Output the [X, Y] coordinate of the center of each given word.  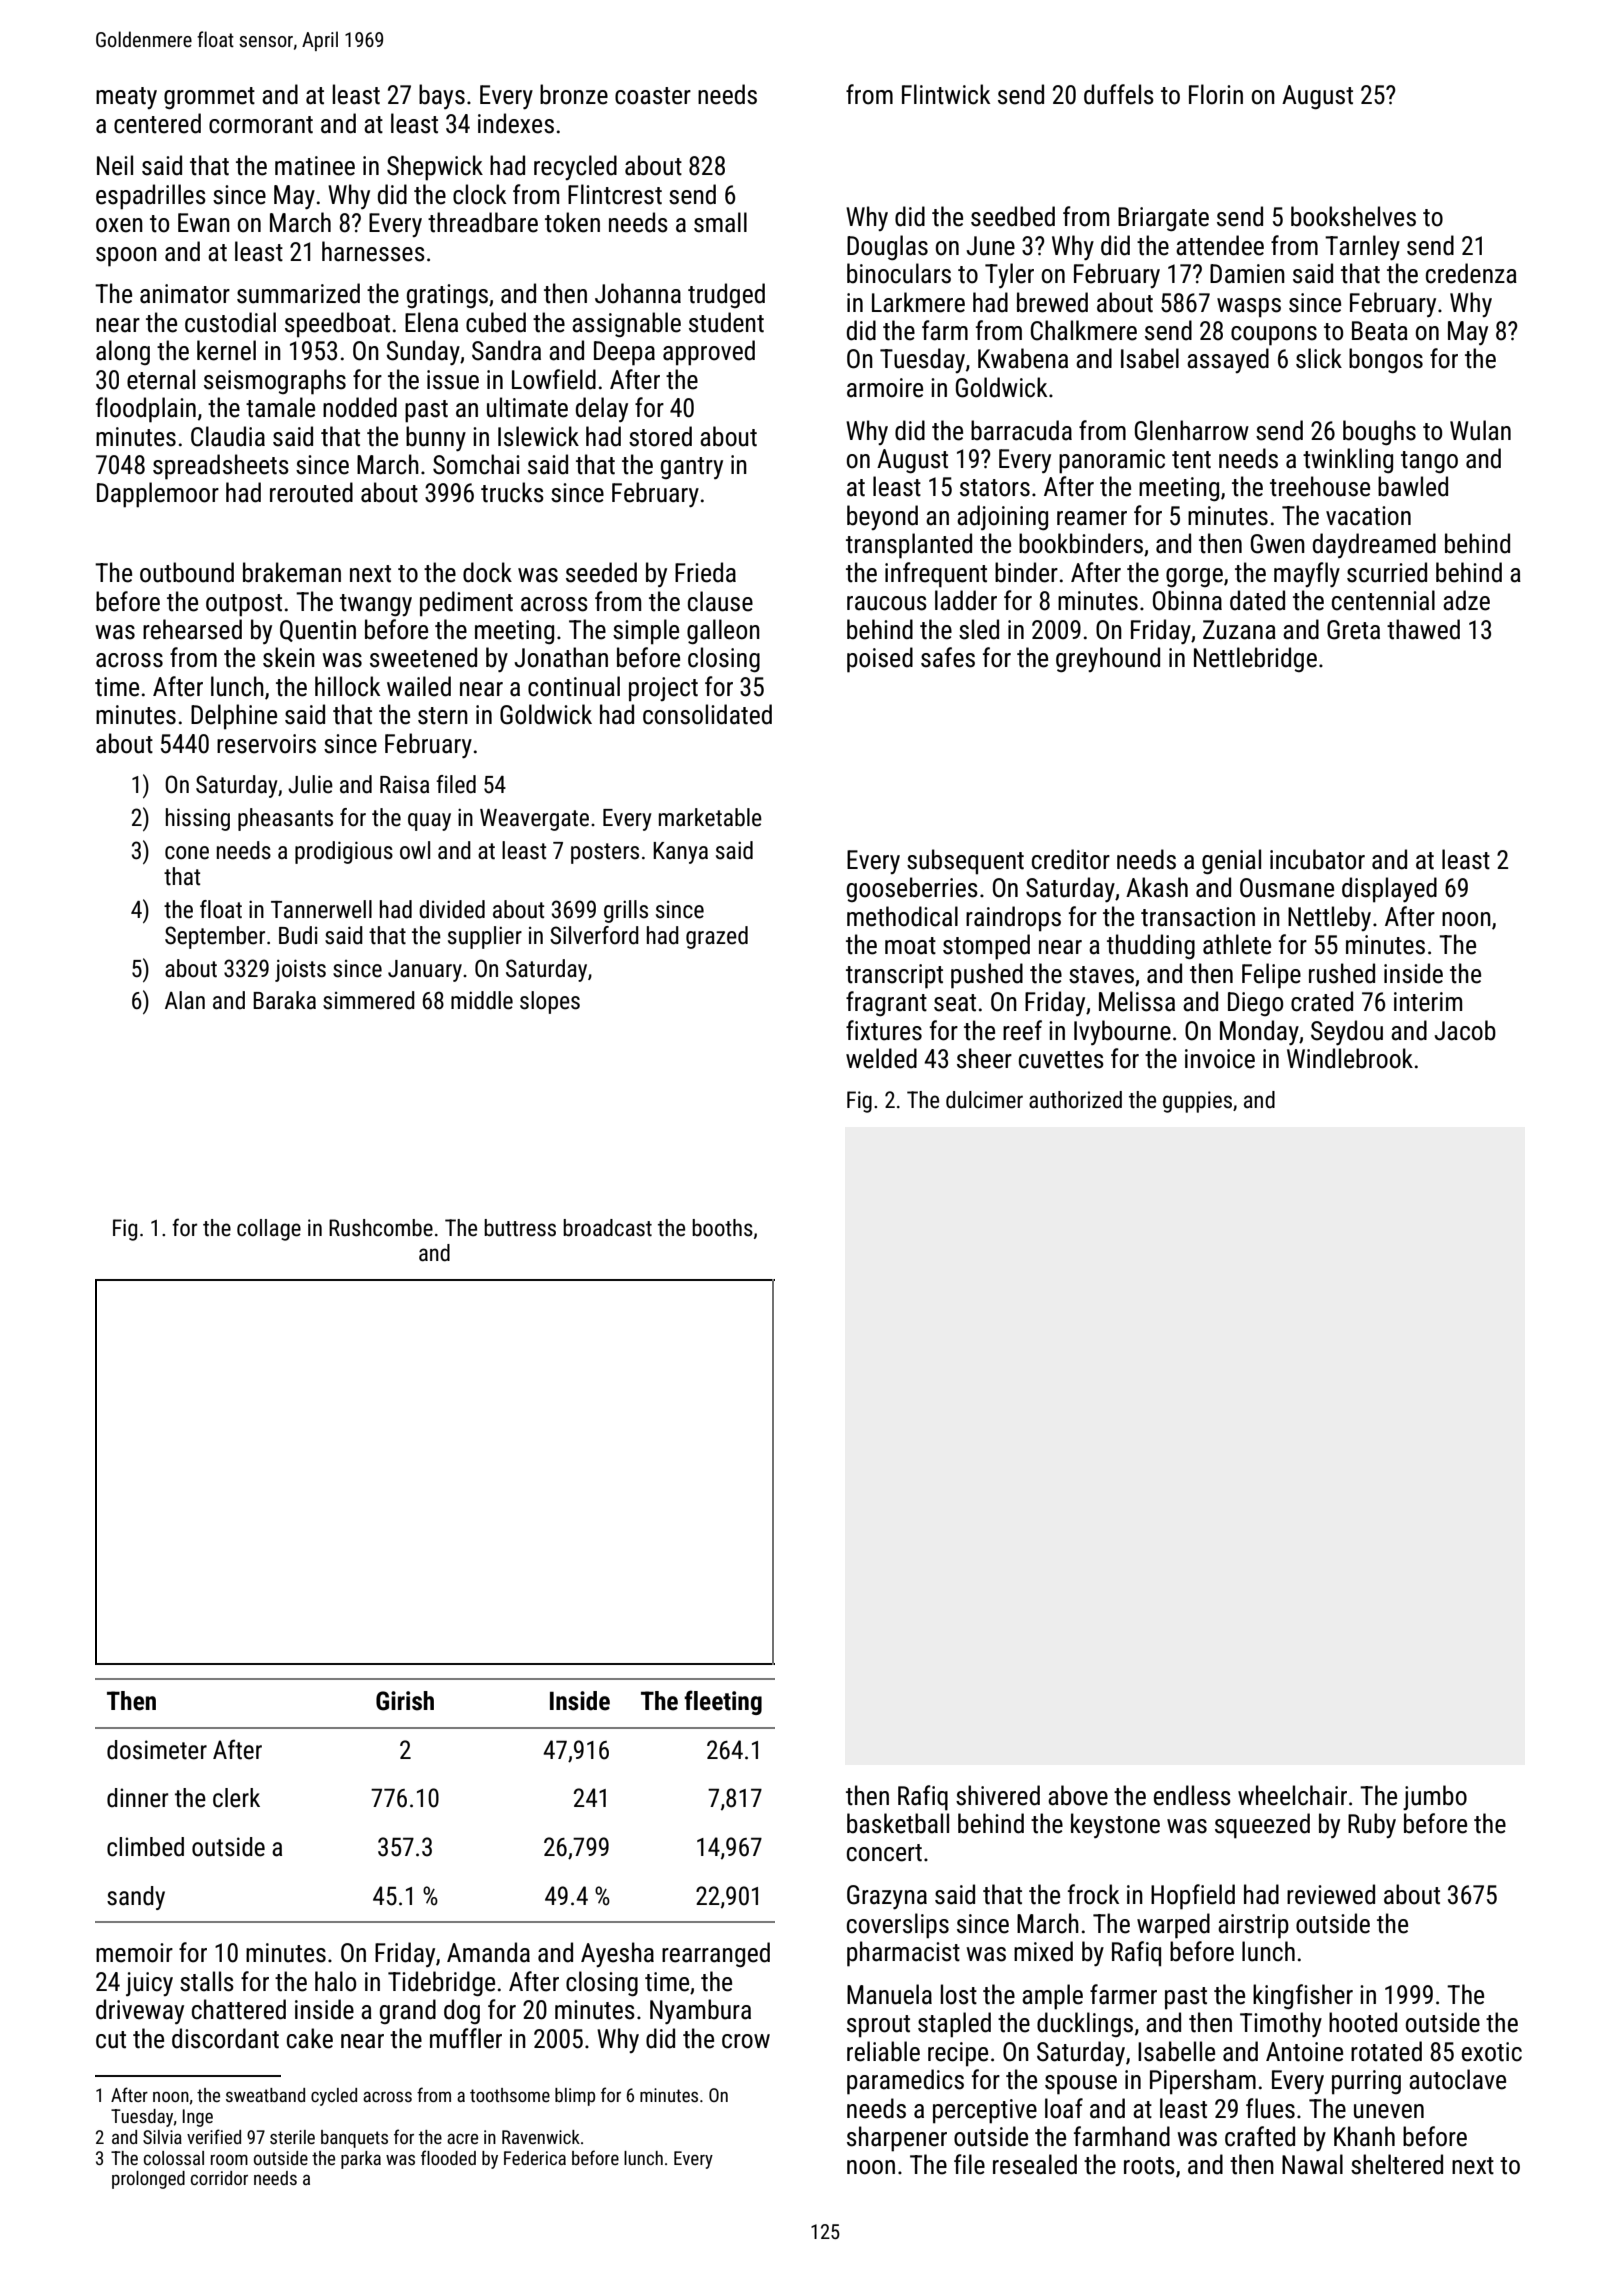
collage [269, 1230]
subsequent [965, 862]
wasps [1249, 308]
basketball [898, 1823]
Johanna [638, 293]
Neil [115, 165]
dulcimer [984, 1100]
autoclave [1457, 2079]
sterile [292, 2137]
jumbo [1435, 1797]
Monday [1259, 1032]
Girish [405, 1701]
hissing [198, 819]
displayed [1389, 890]
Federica [535, 2158]
